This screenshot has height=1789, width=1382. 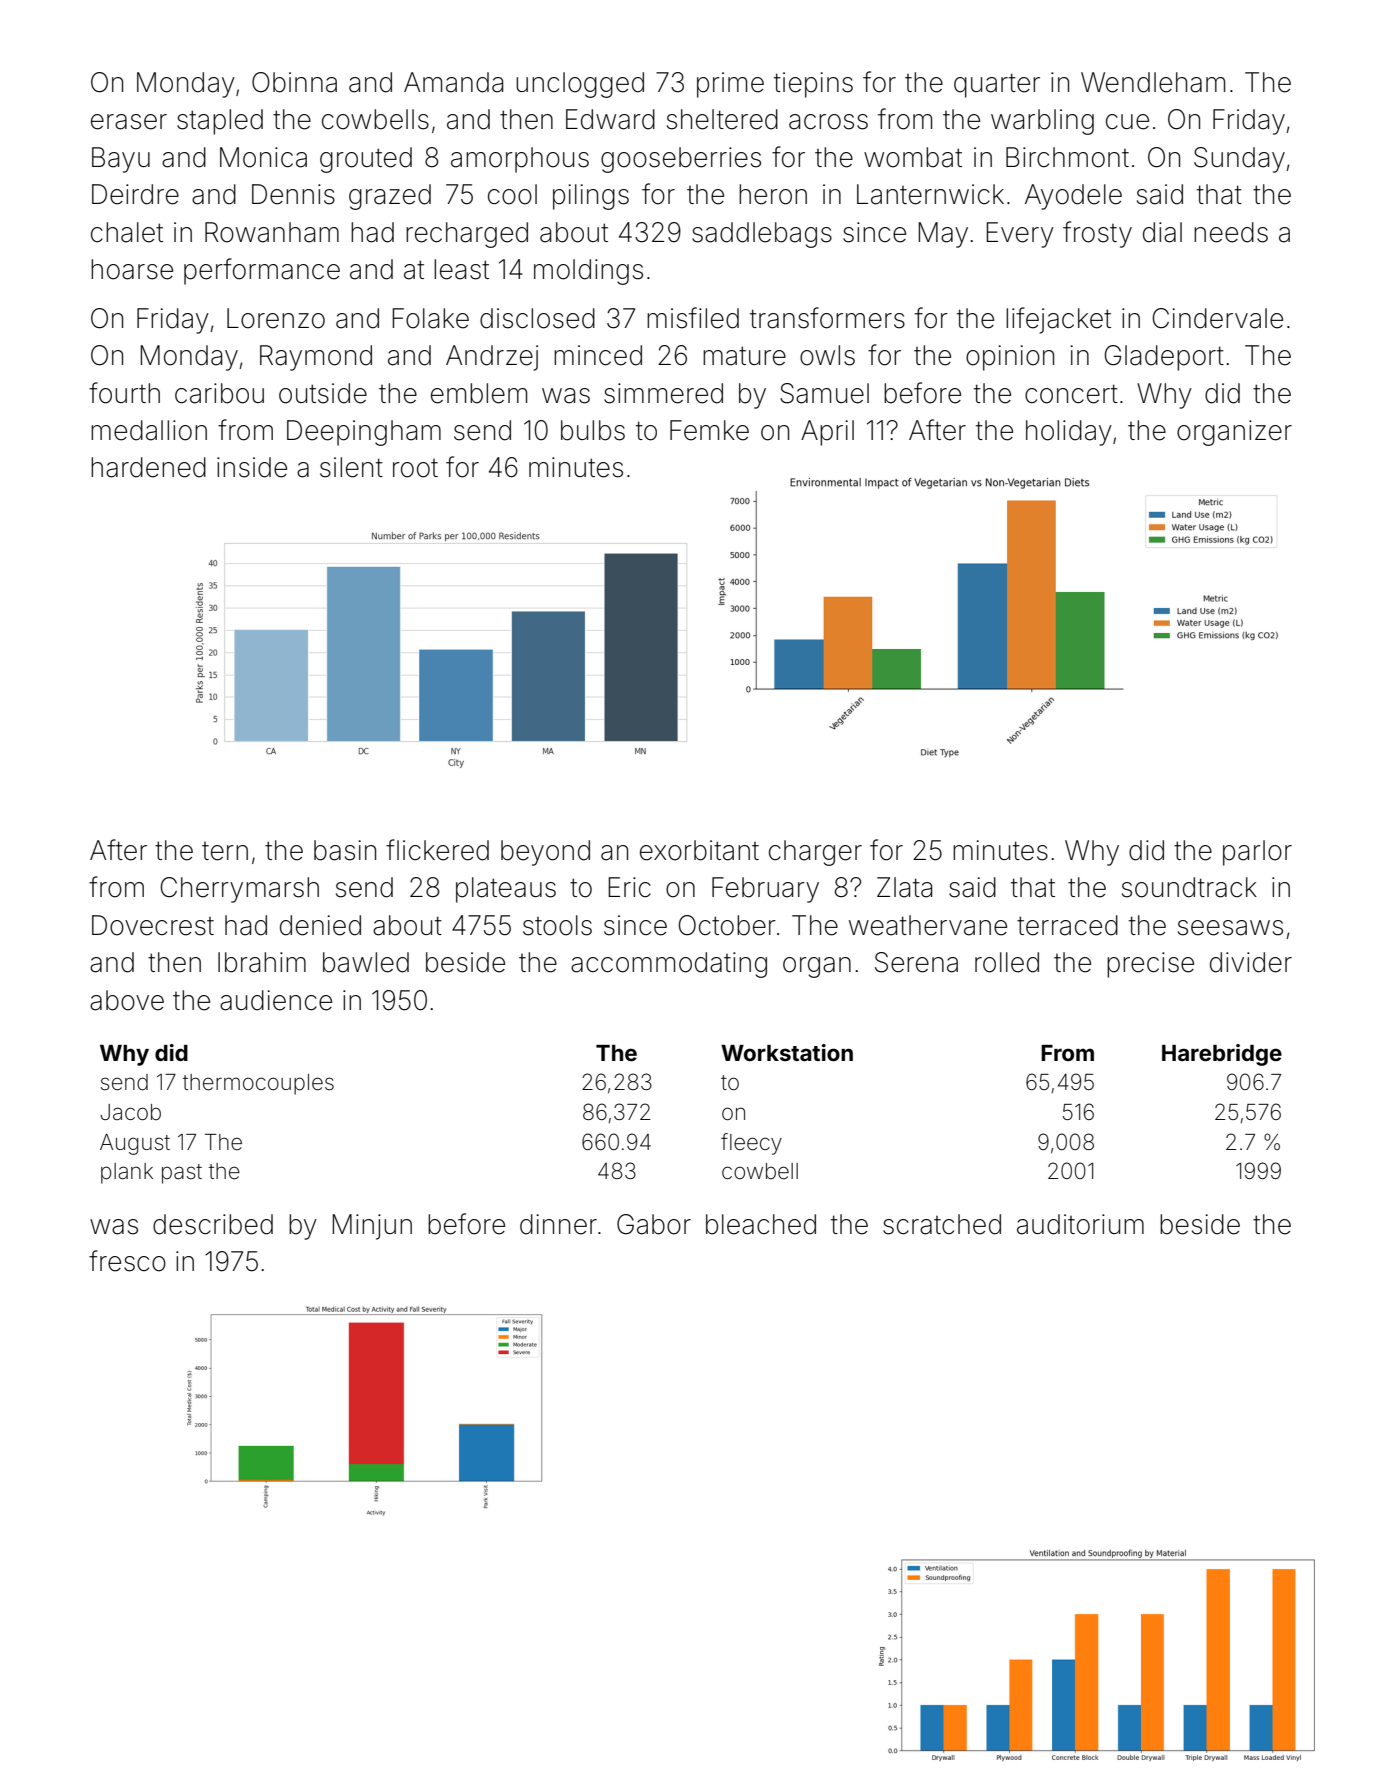 What do you see at coordinates (182, 1174) in the screenshot?
I see `past` at bounding box center [182, 1174].
